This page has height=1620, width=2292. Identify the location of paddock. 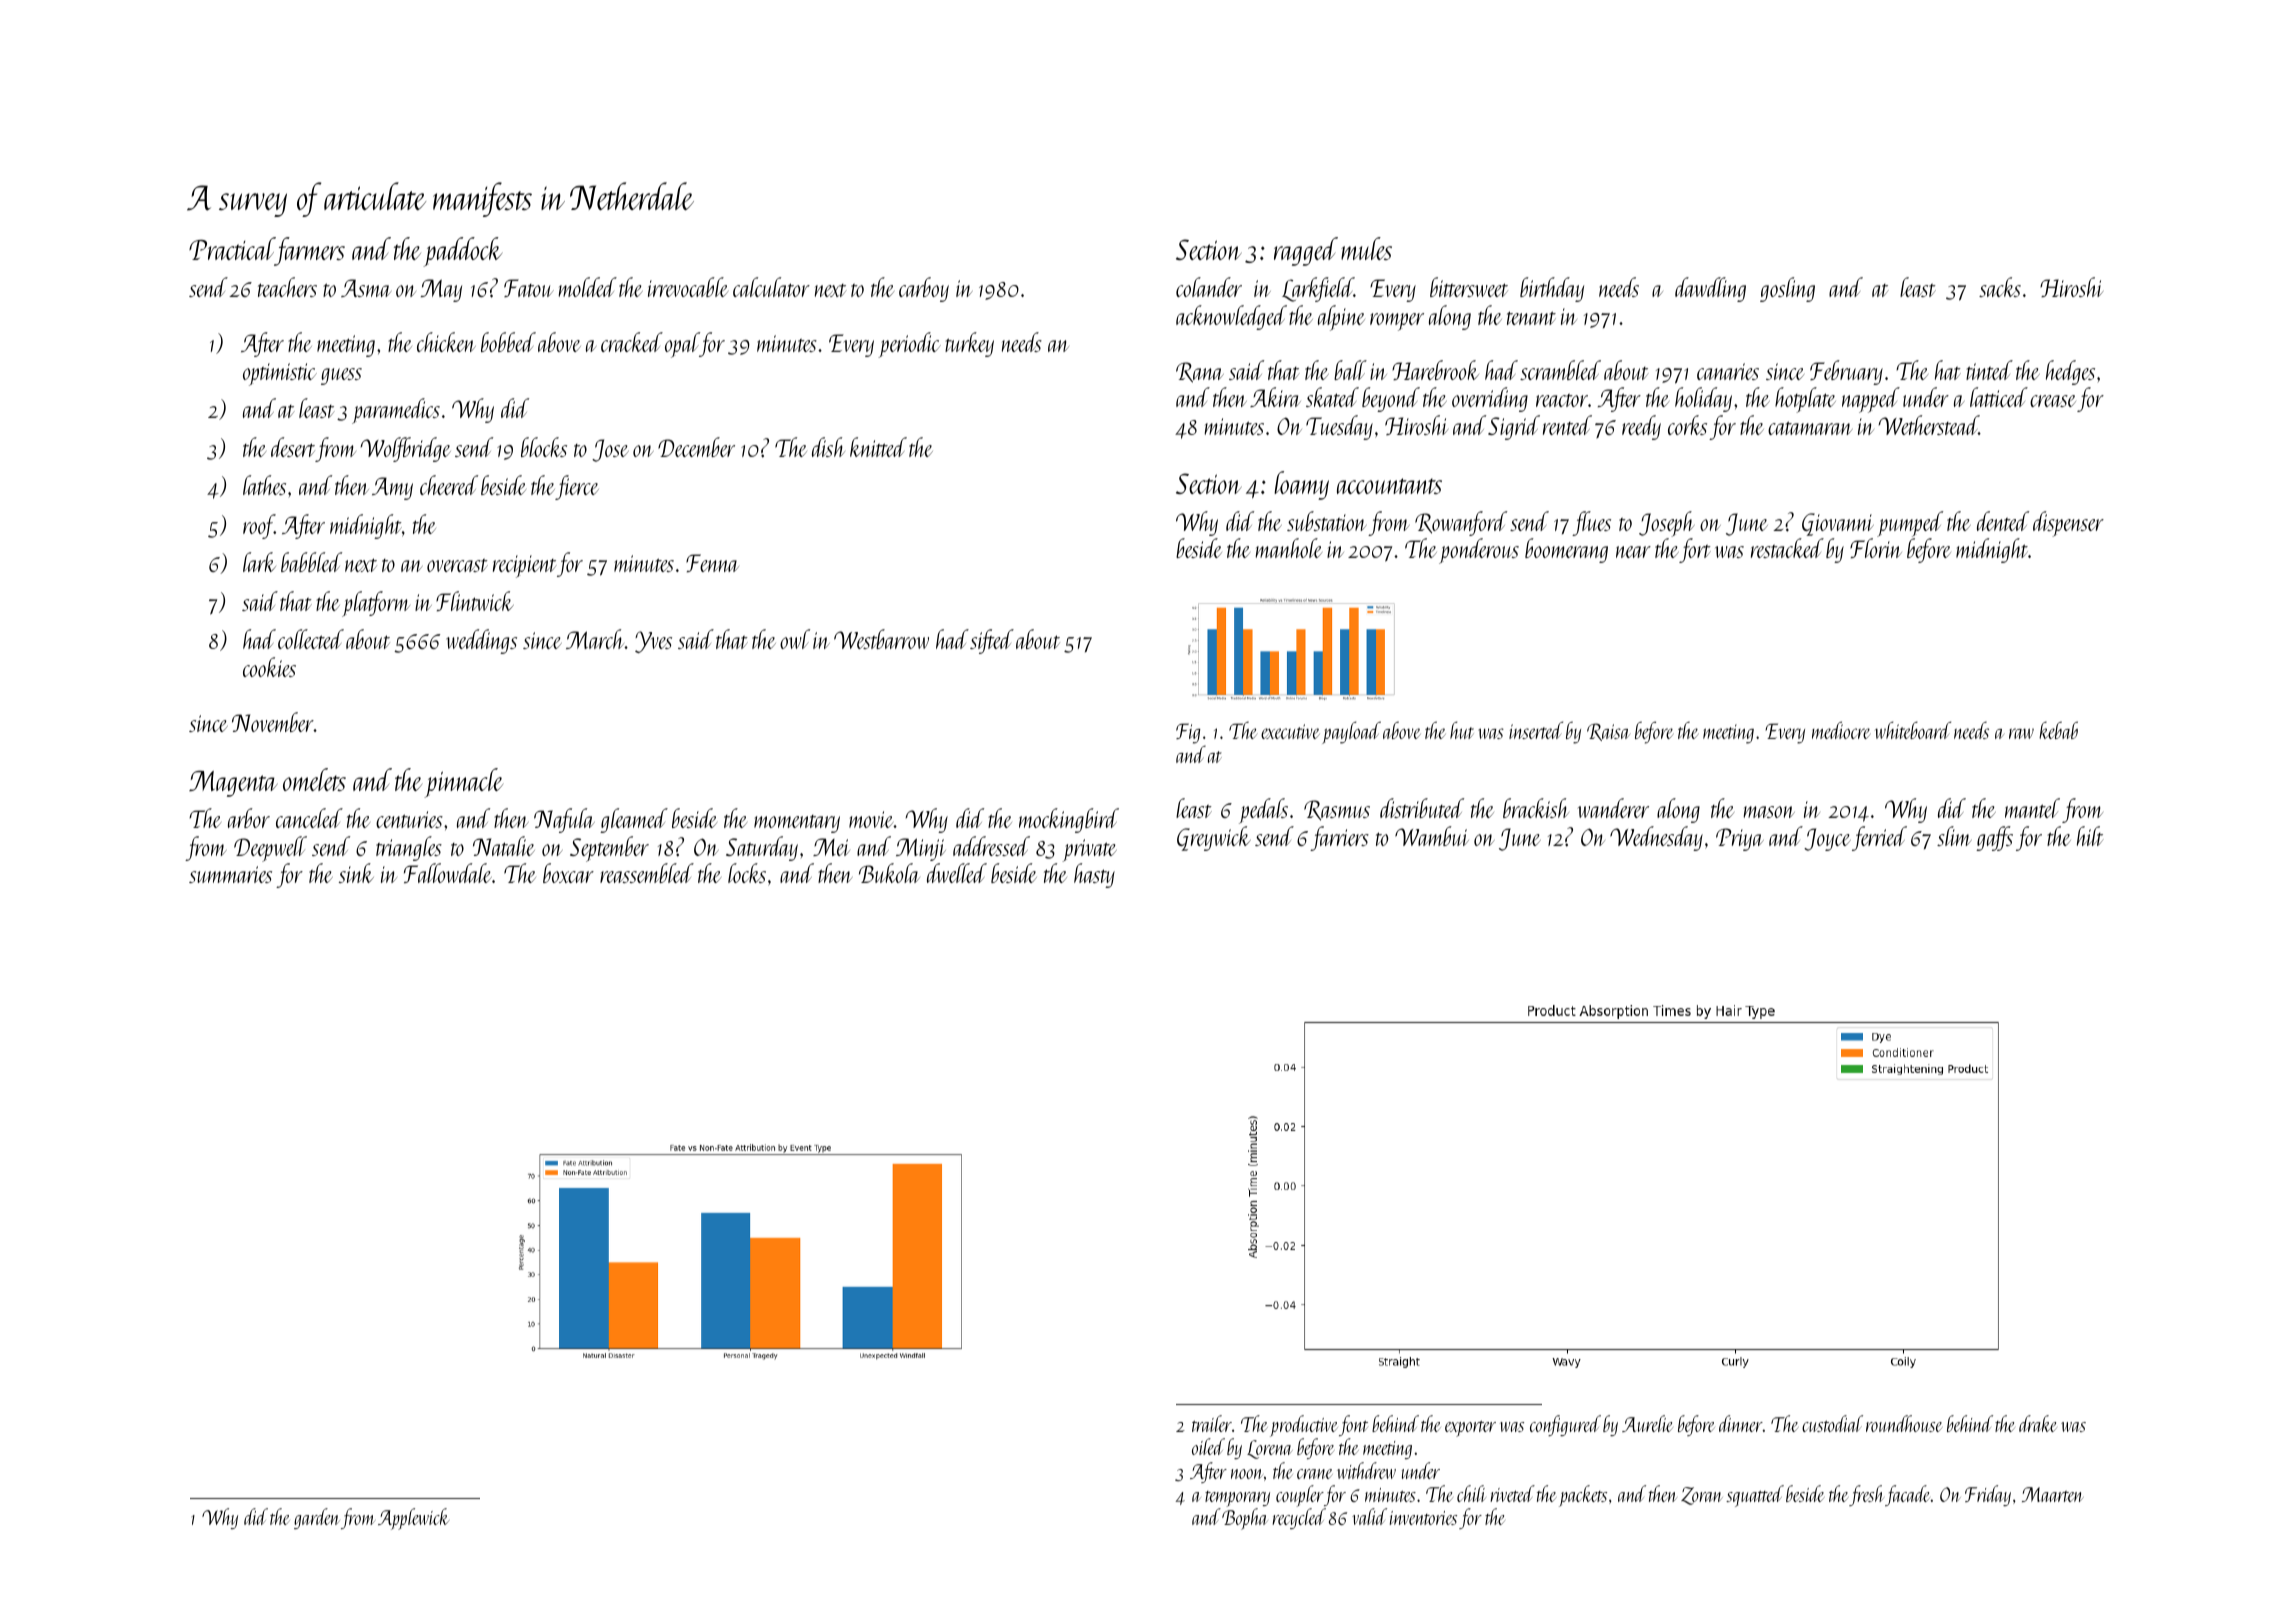
(462, 252).
